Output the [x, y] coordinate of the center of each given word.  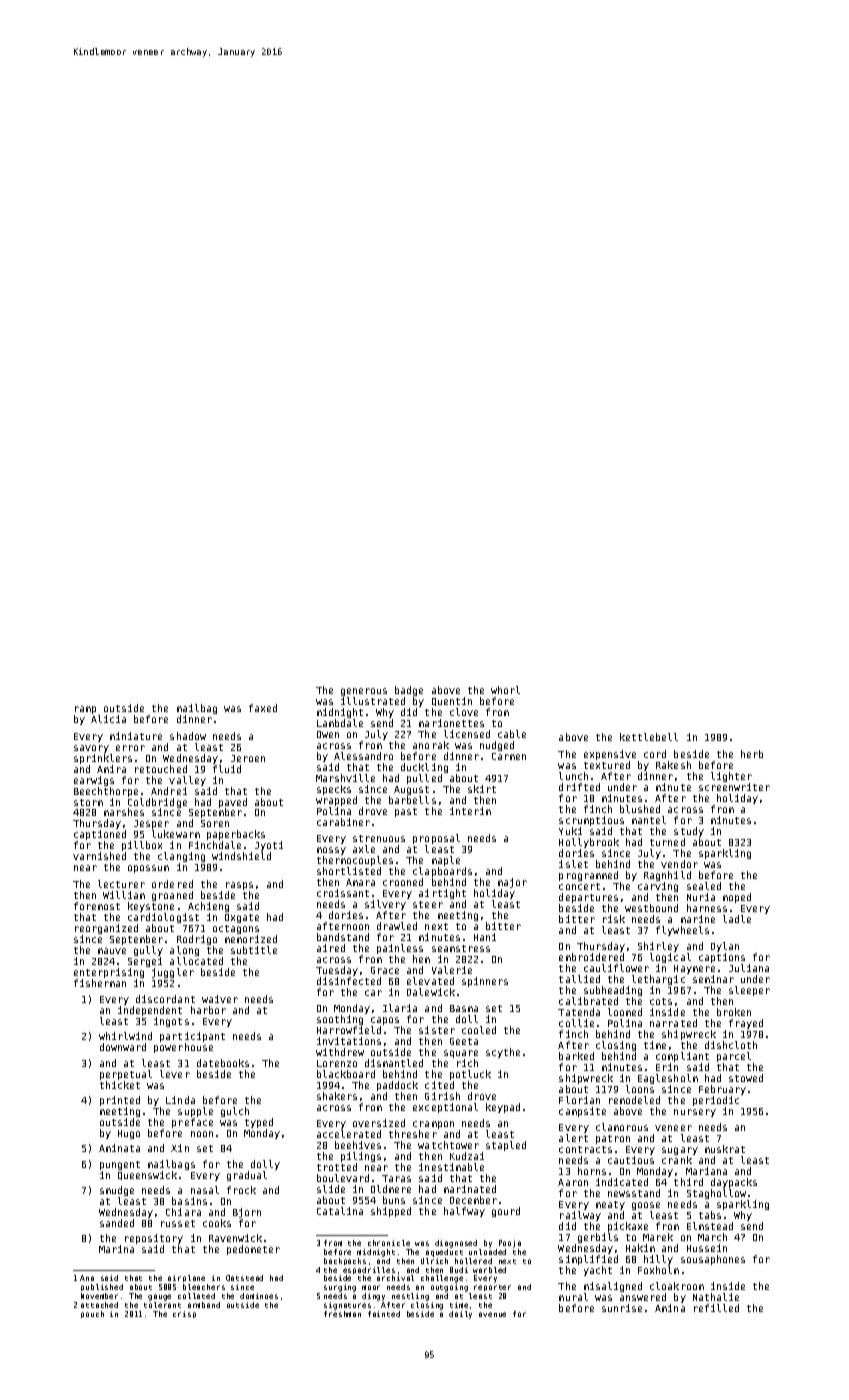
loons [640, 1089]
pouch [92, 1314]
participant [192, 1038]
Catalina [340, 1211]
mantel [649, 820]
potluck [470, 1075]
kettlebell [649, 737]
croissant [343, 893]
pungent [120, 1165]
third [688, 1182]
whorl [505, 690]
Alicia [108, 719]
